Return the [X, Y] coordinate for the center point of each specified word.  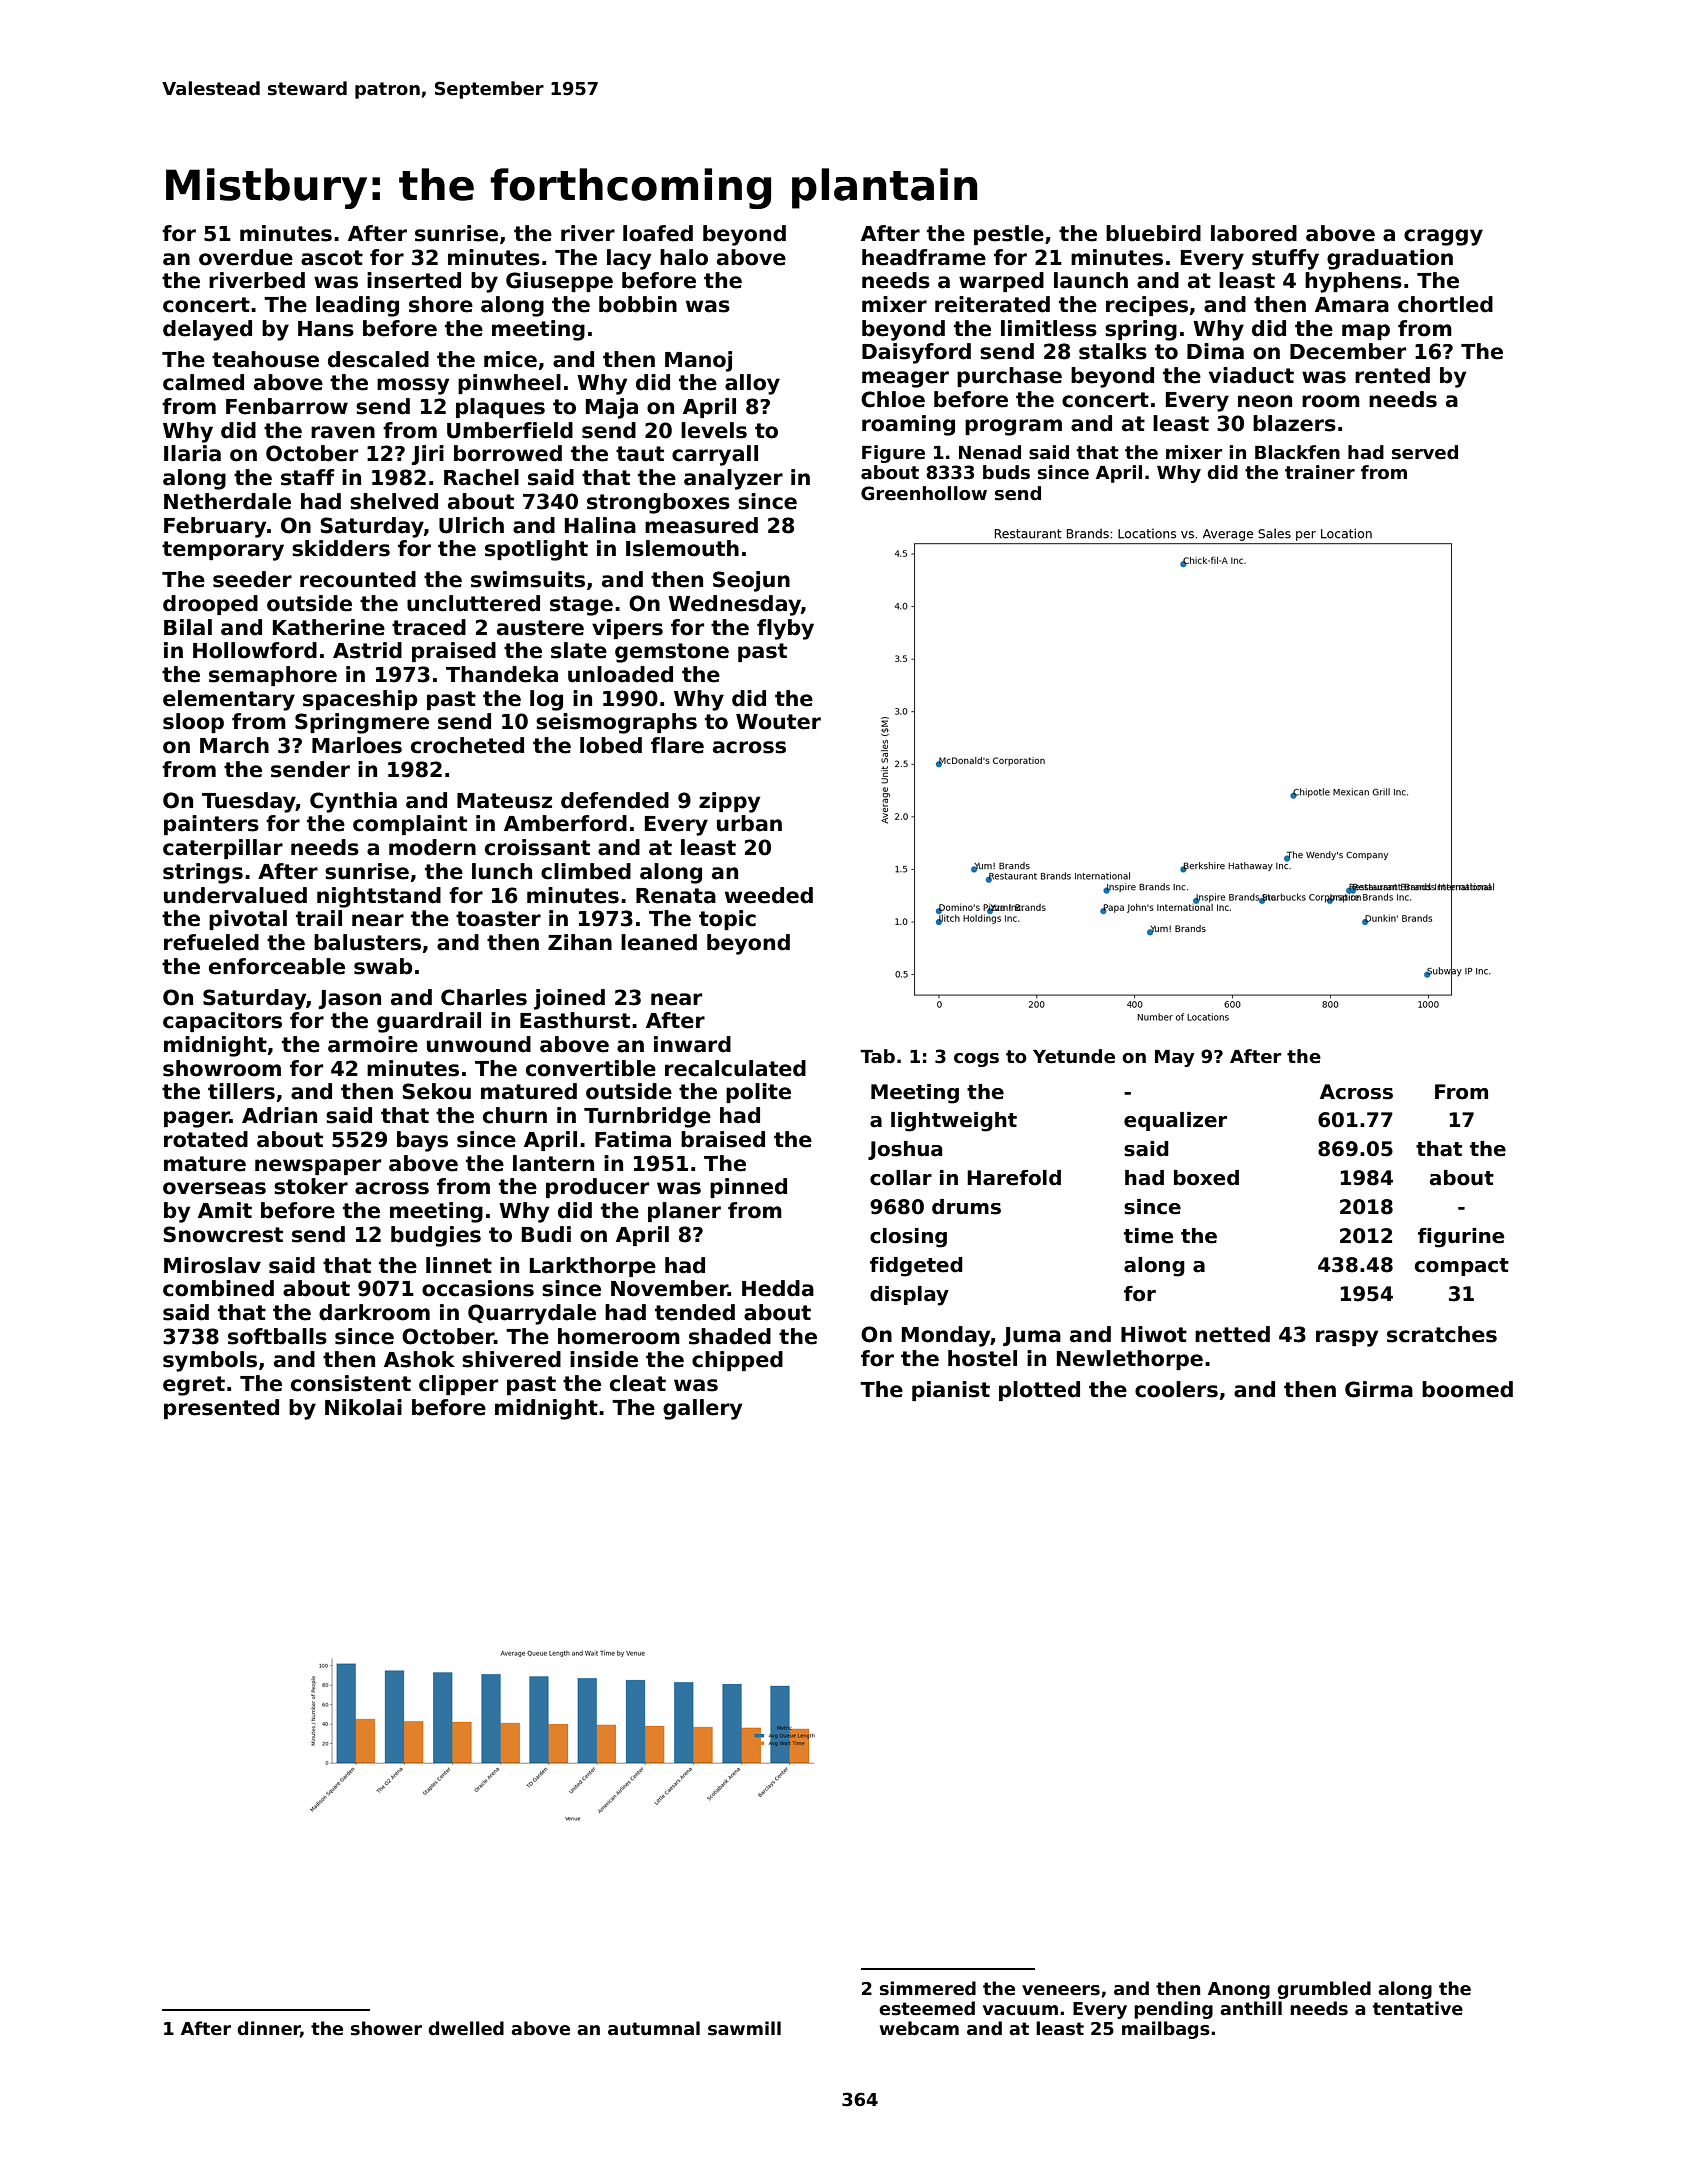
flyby [785, 629]
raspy [1347, 1338]
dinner [268, 2028]
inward [692, 1044]
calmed [203, 382]
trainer [1320, 472]
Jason [349, 999]
